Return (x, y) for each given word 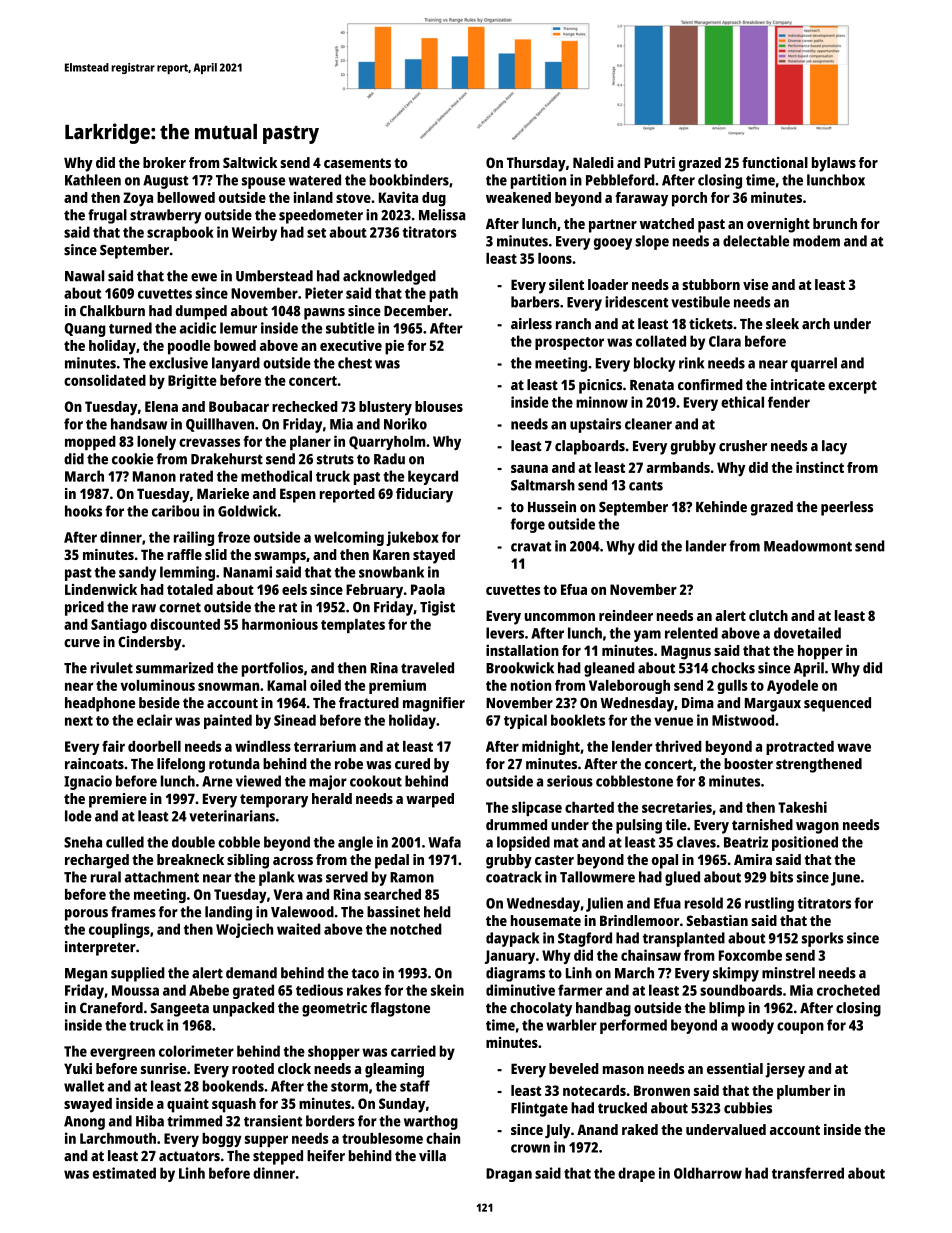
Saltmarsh (543, 485)
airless (531, 323)
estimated (124, 1173)
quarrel (814, 364)
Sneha (83, 842)
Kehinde (721, 506)
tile (676, 825)
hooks (83, 511)
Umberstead (274, 276)
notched (416, 929)
